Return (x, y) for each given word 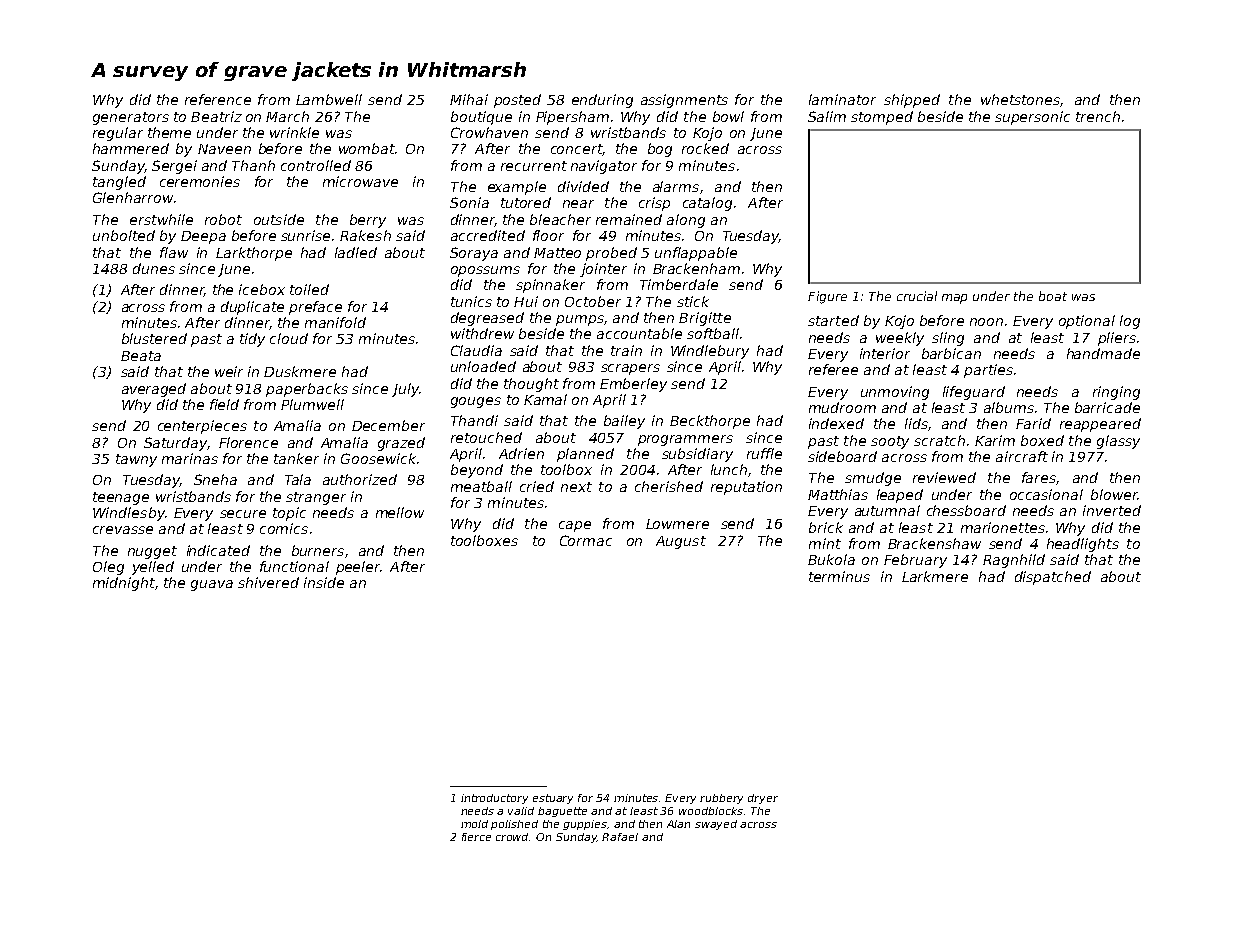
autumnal (887, 510)
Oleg (108, 568)
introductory (494, 799)
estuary (553, 799)
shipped (912, 101)
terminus (839, 576)
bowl (728, 116)
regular (118, 134)
